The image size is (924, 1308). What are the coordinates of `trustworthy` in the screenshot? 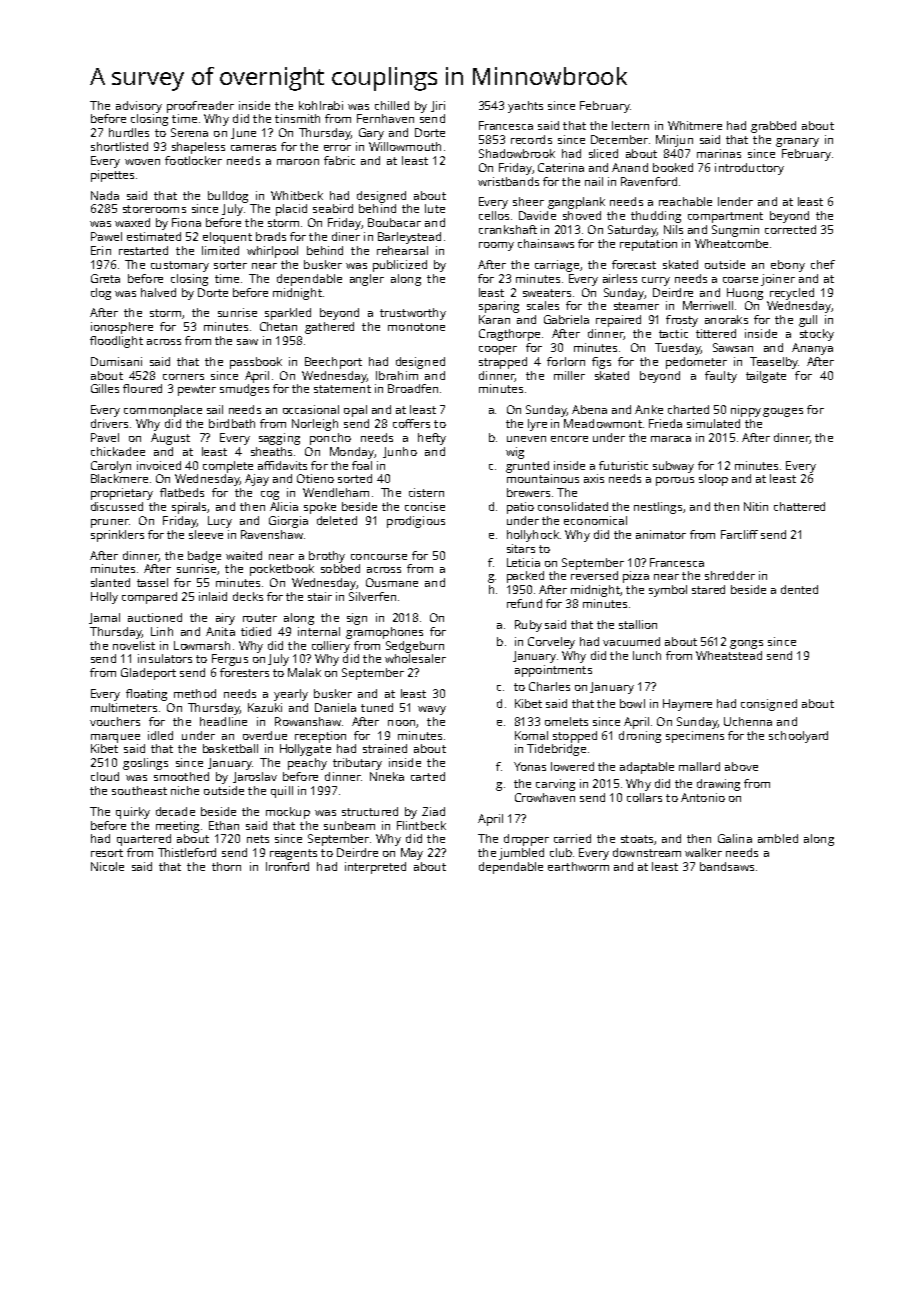 It's located at (413, 314).
